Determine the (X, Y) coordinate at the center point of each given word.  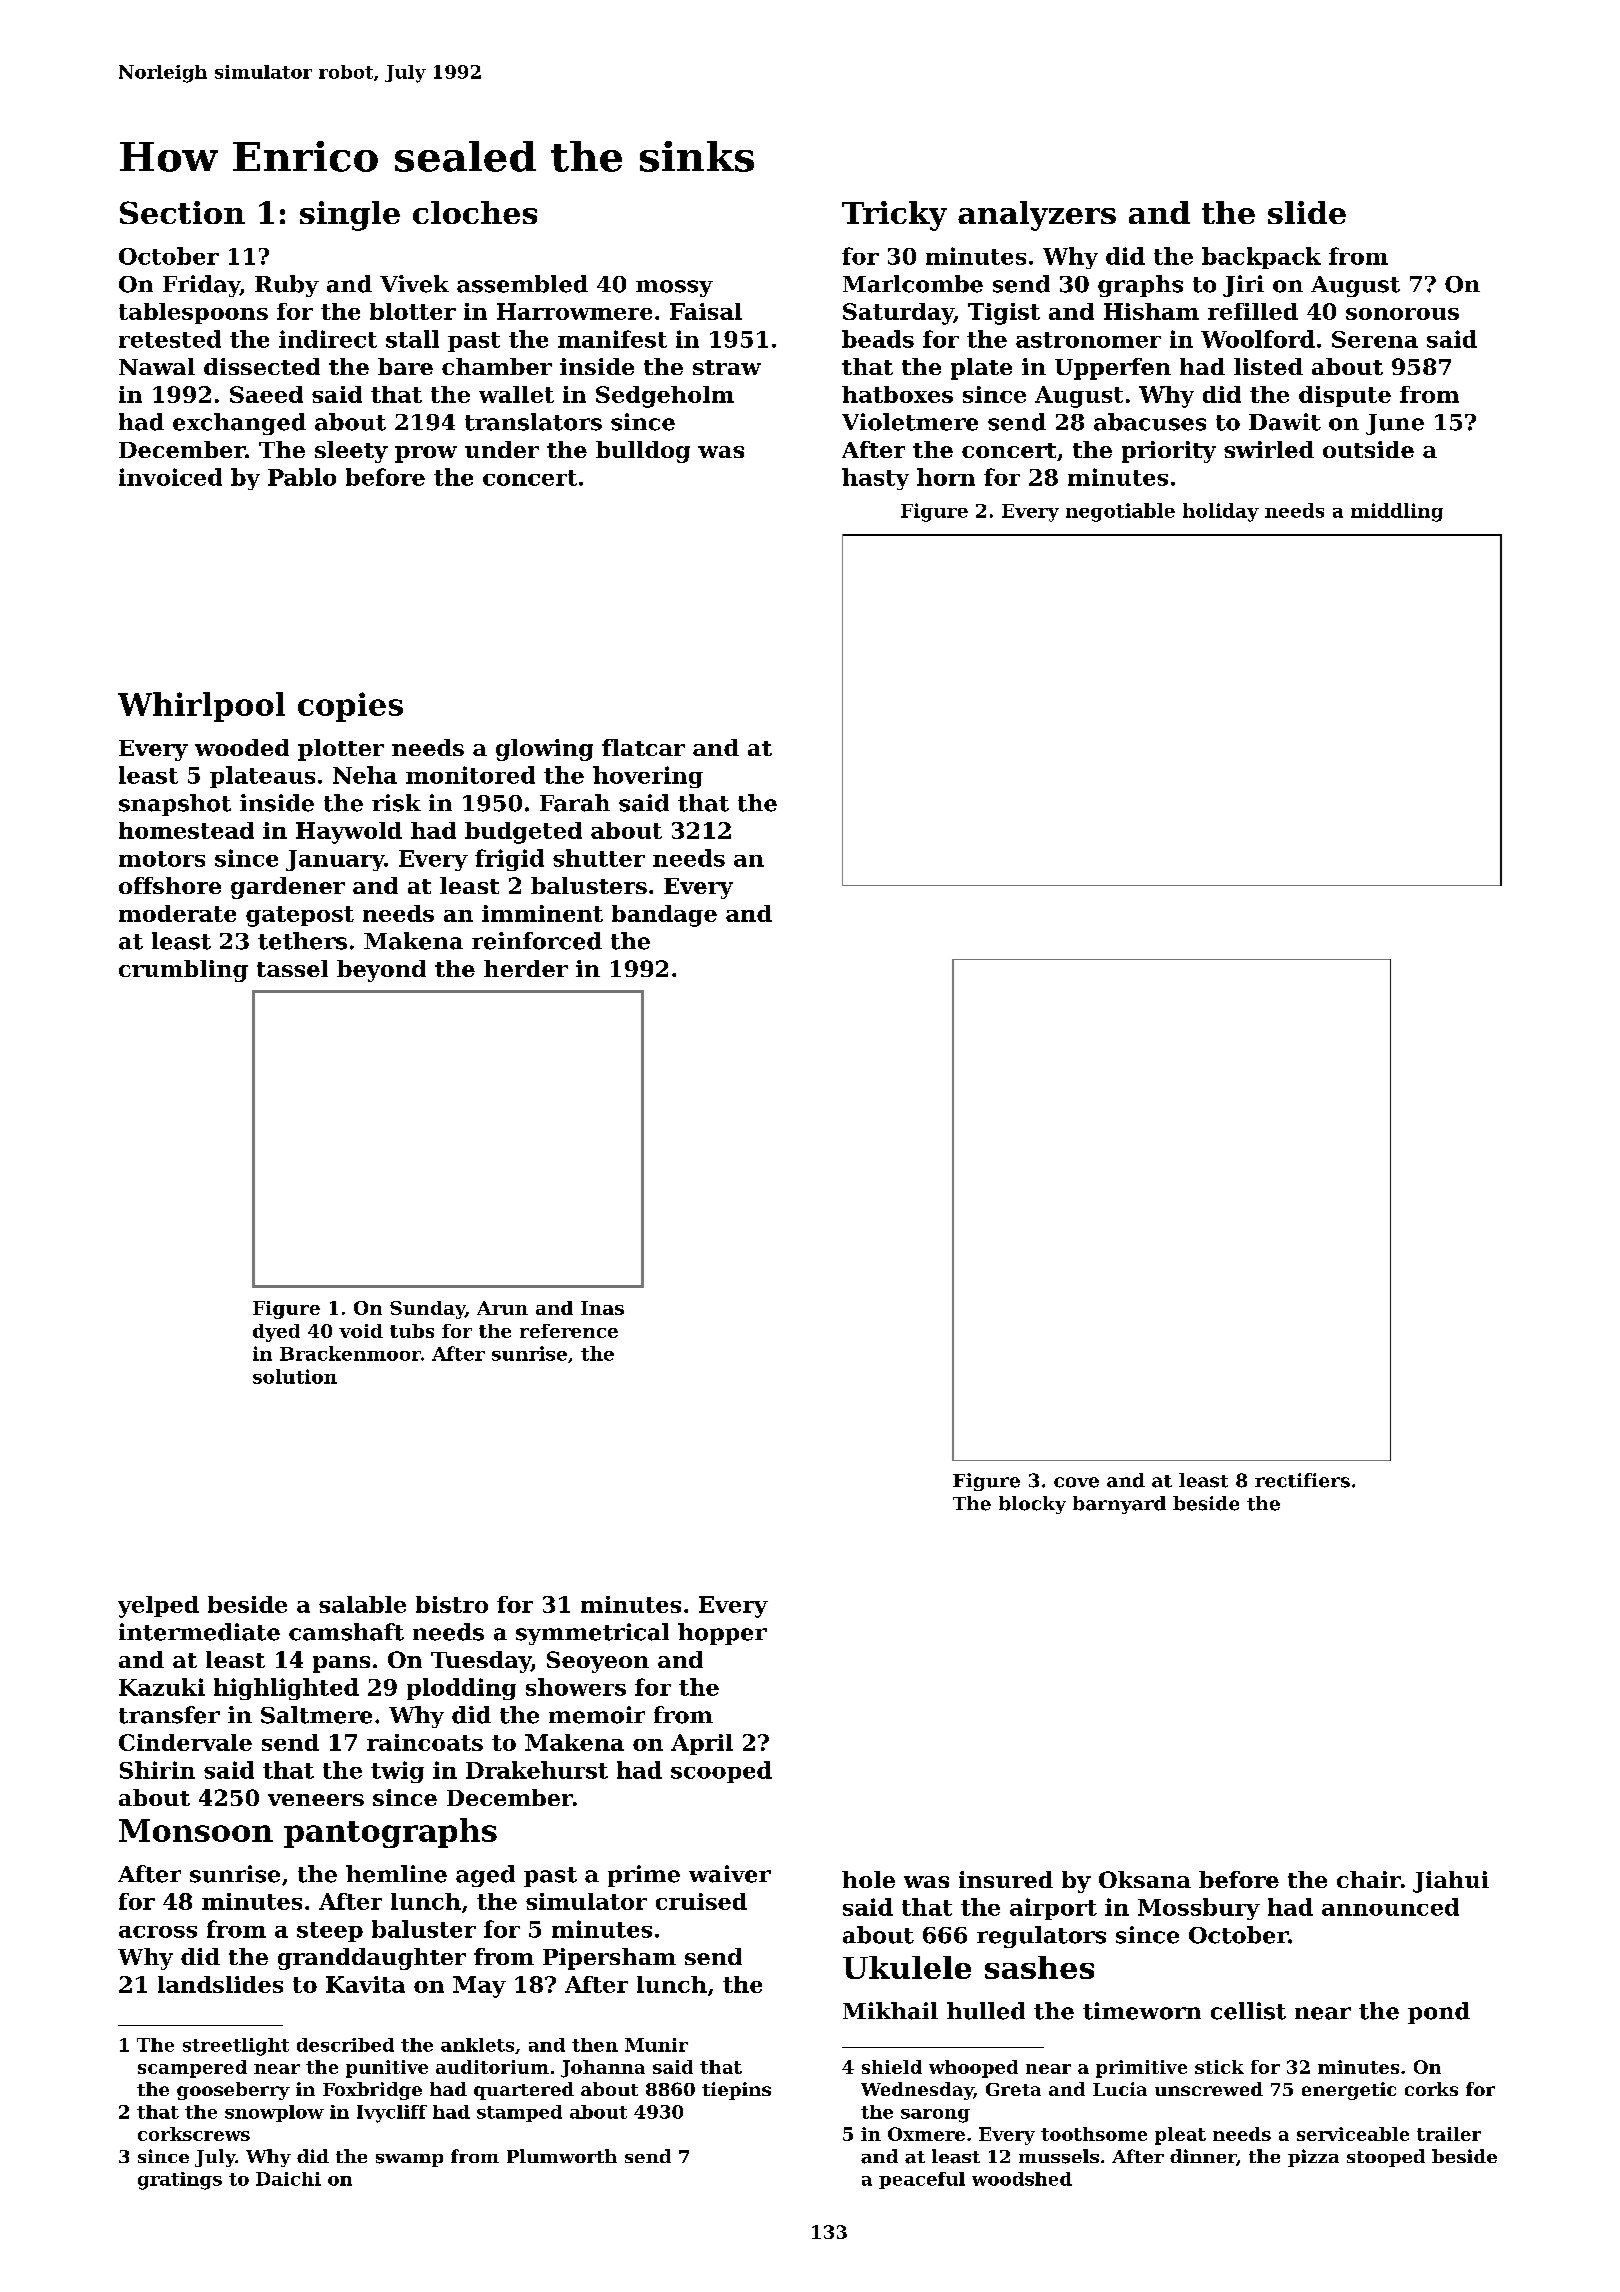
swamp (409, 2160)
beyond (381, 971)
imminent (542, 913)
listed (1268, 366)
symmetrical (592, 1634)
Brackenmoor (350, 1353)
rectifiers (1302, 1480)
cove (1076, 1482)
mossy (674, 288)
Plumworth (562, 2156)
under (502, 449)
